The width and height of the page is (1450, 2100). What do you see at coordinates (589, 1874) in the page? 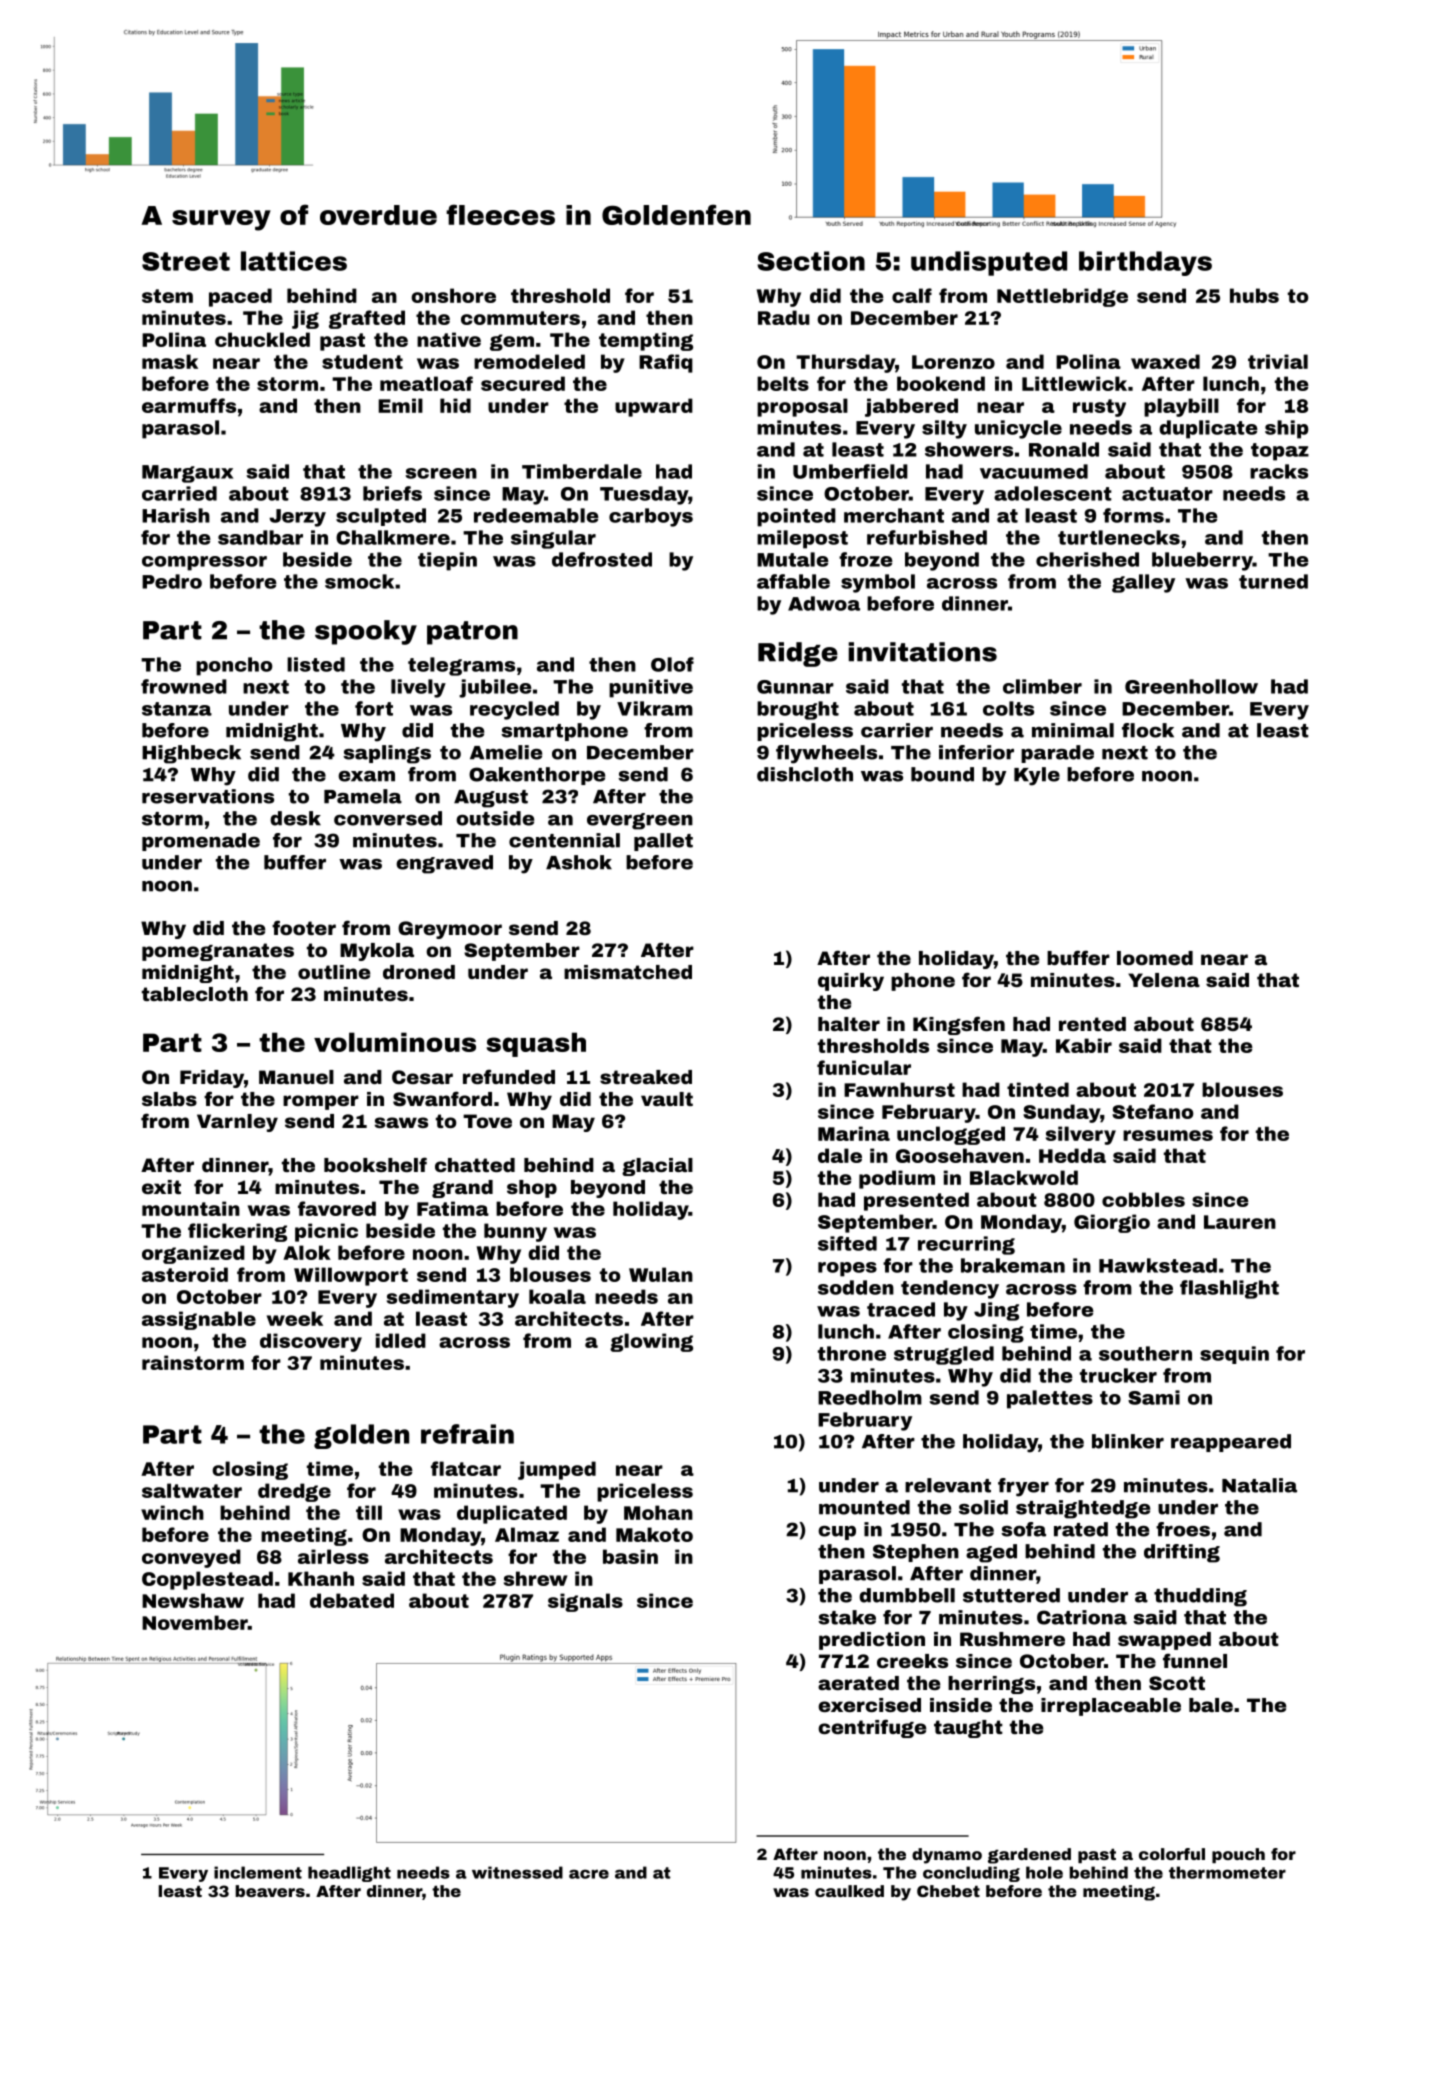
I see `acre` at bounding box center [589, 1874].
